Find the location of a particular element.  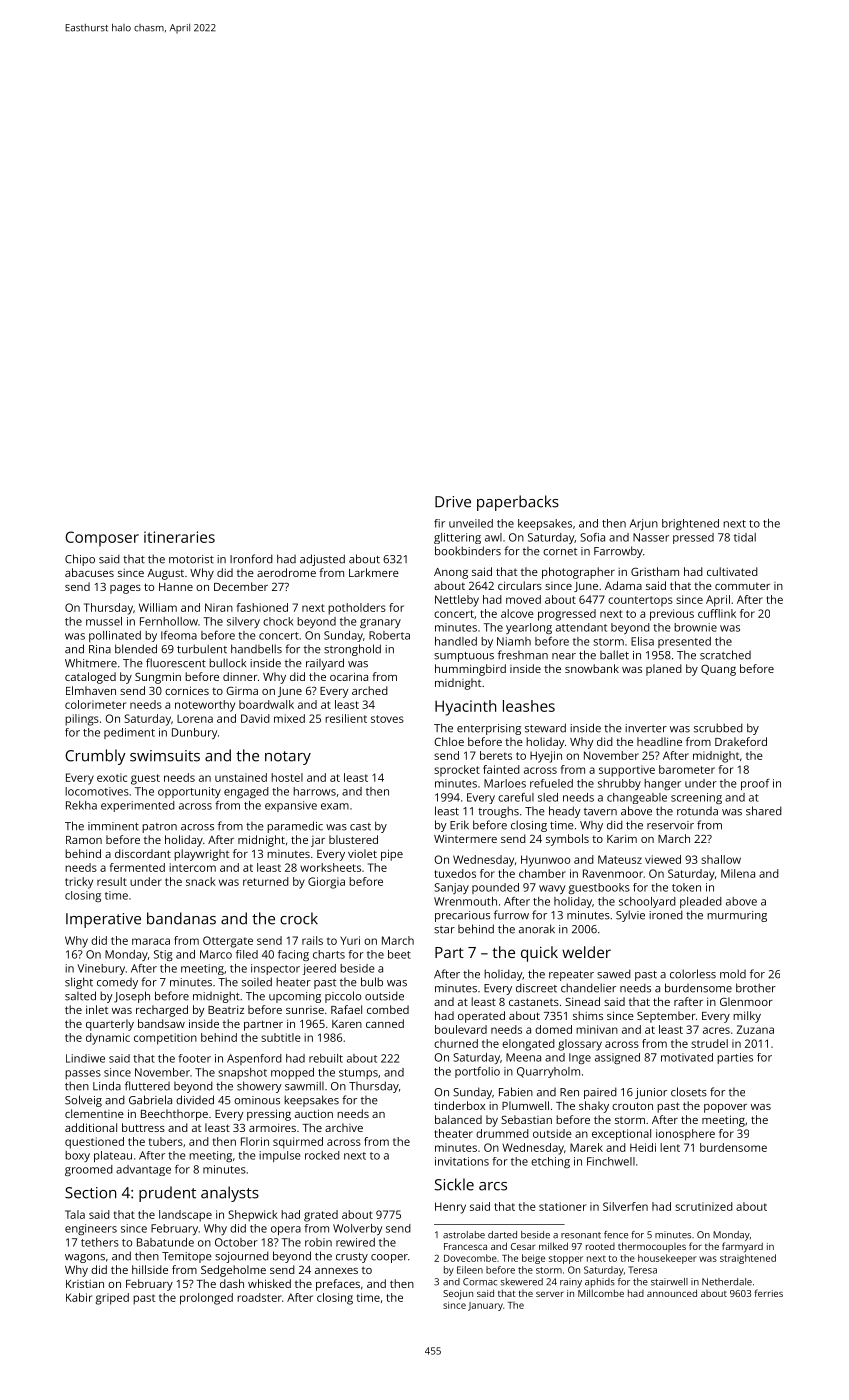

mold is located at coordinates (733, 974).
